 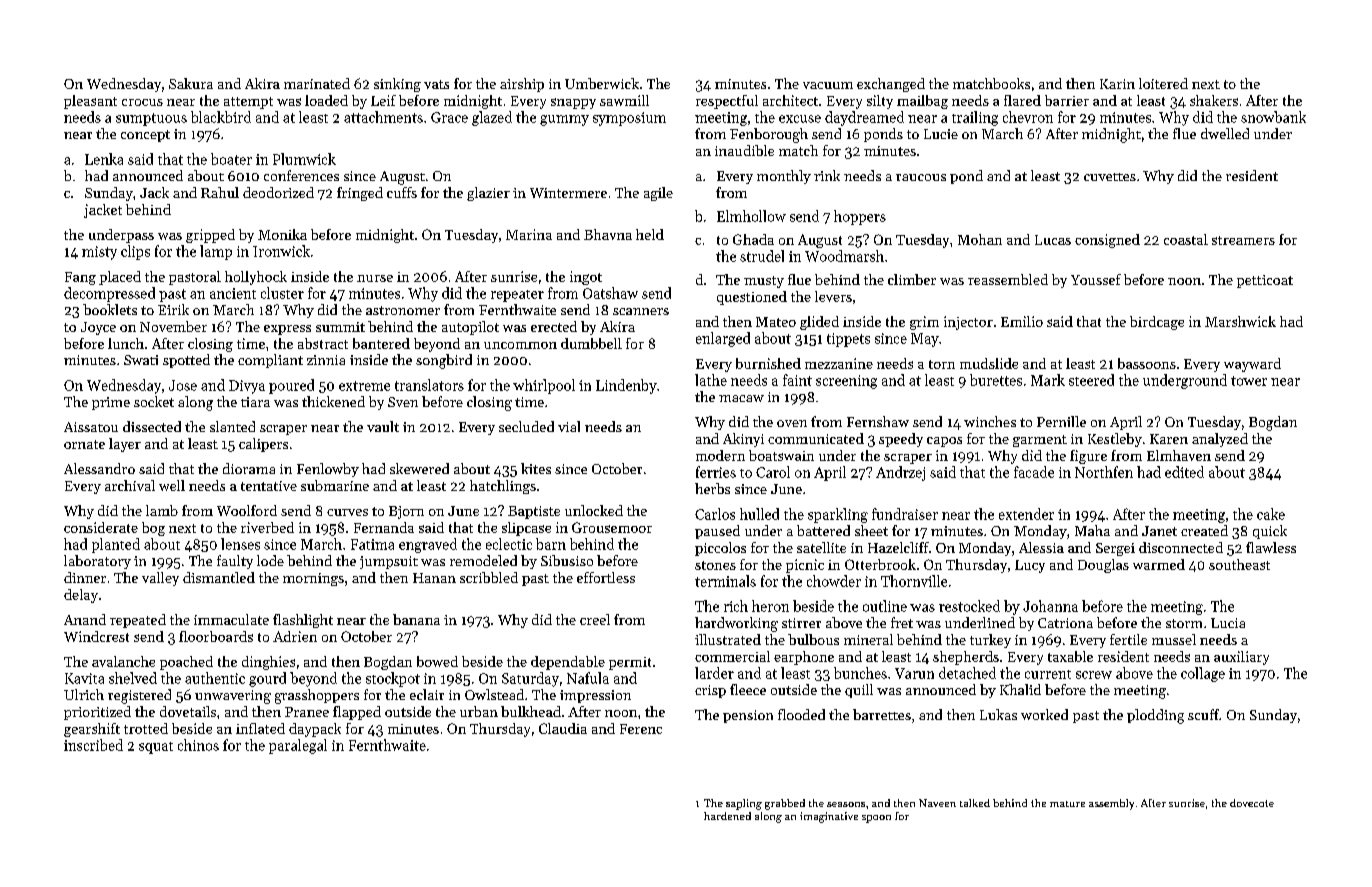 What do you see at coordinates (744, 804) in the screenshot?
I see `sapling` at bounding box center [744, 804].
